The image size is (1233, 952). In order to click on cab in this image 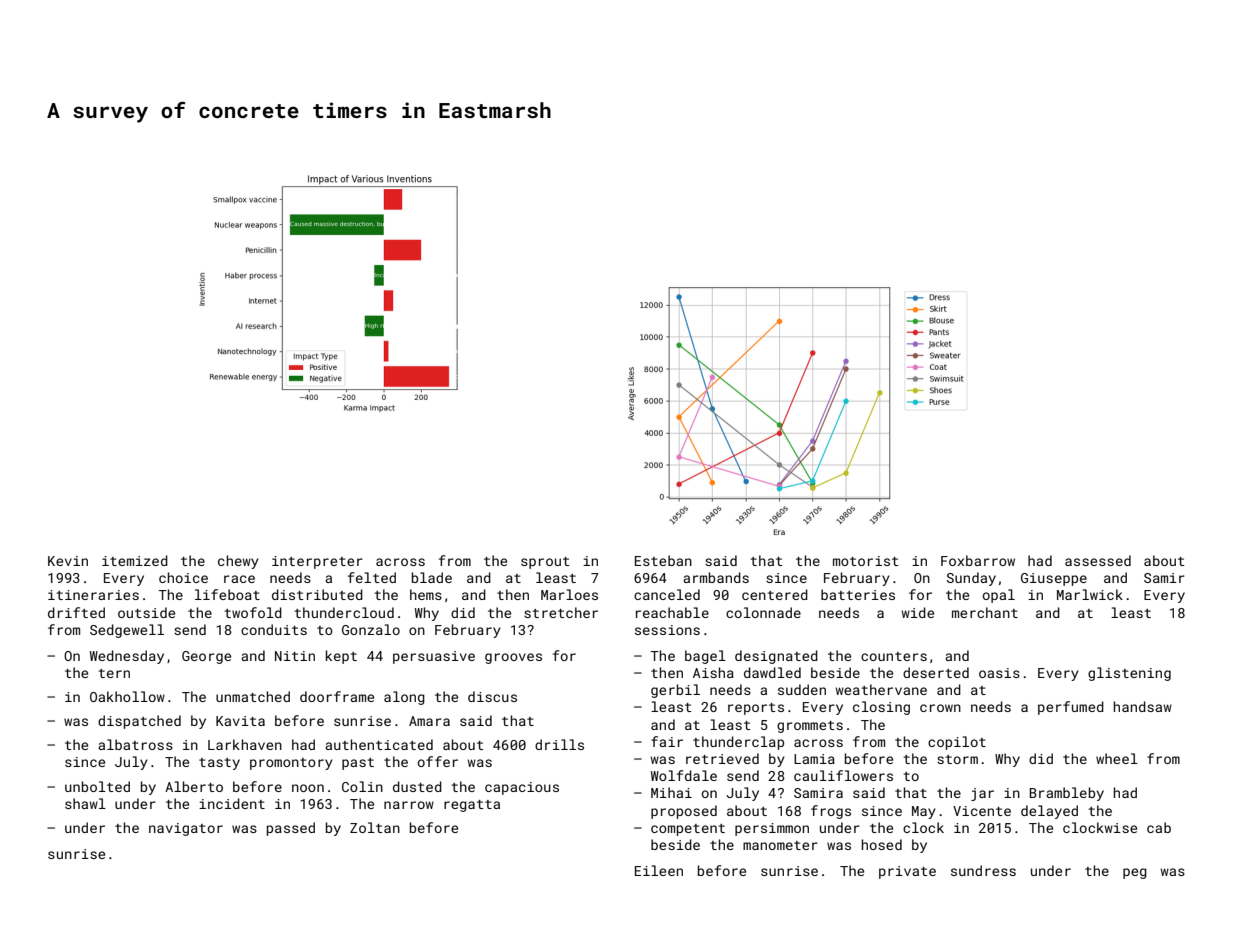, I will do `click(1159, 827)`.
